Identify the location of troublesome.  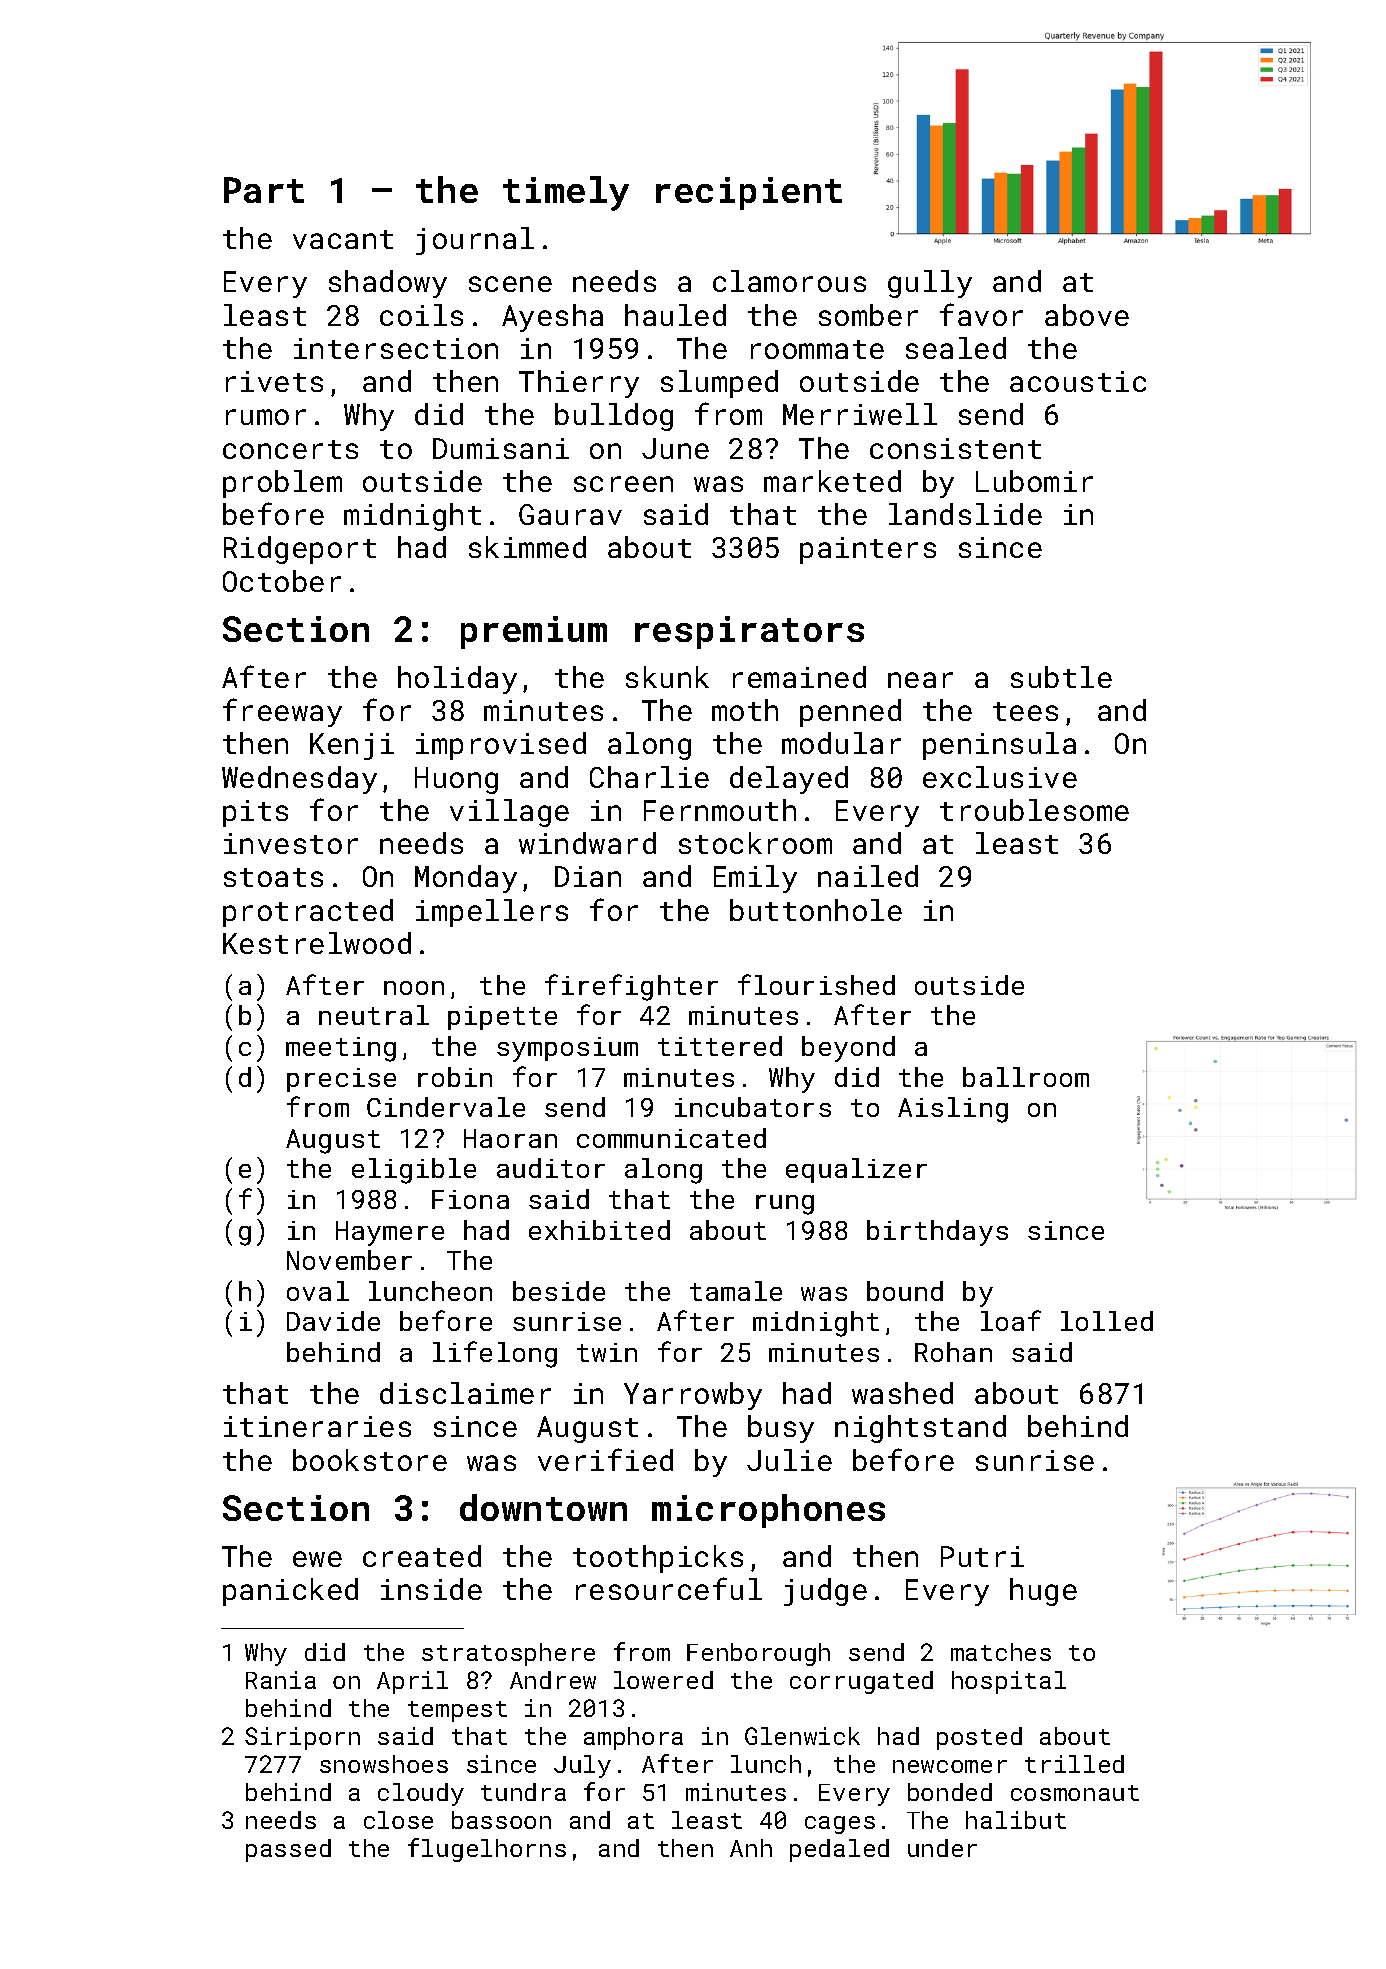
(1034, 810).
